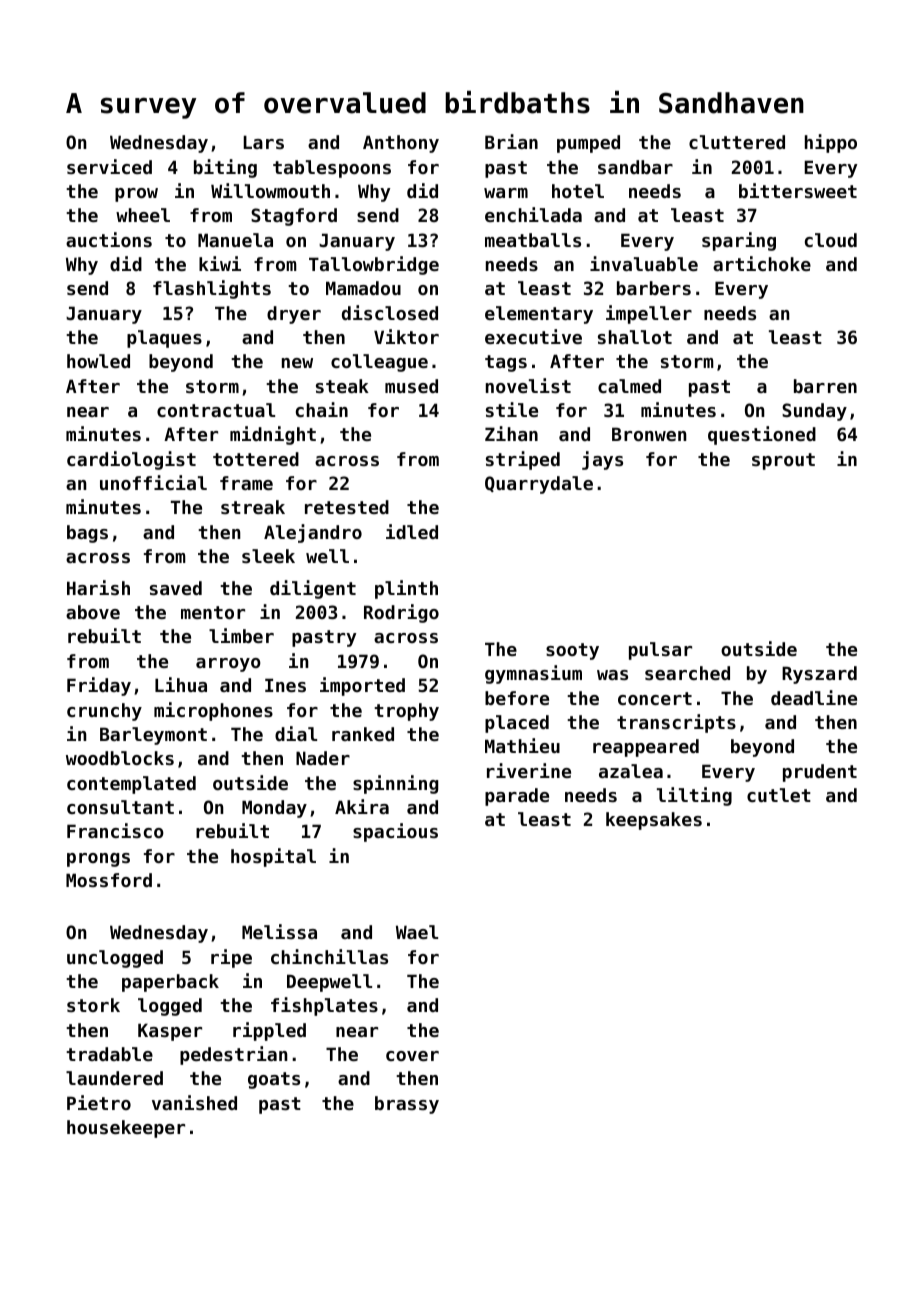 The height and width of the page is (1311, 924). I want to click on howled, so click(98, 361).
